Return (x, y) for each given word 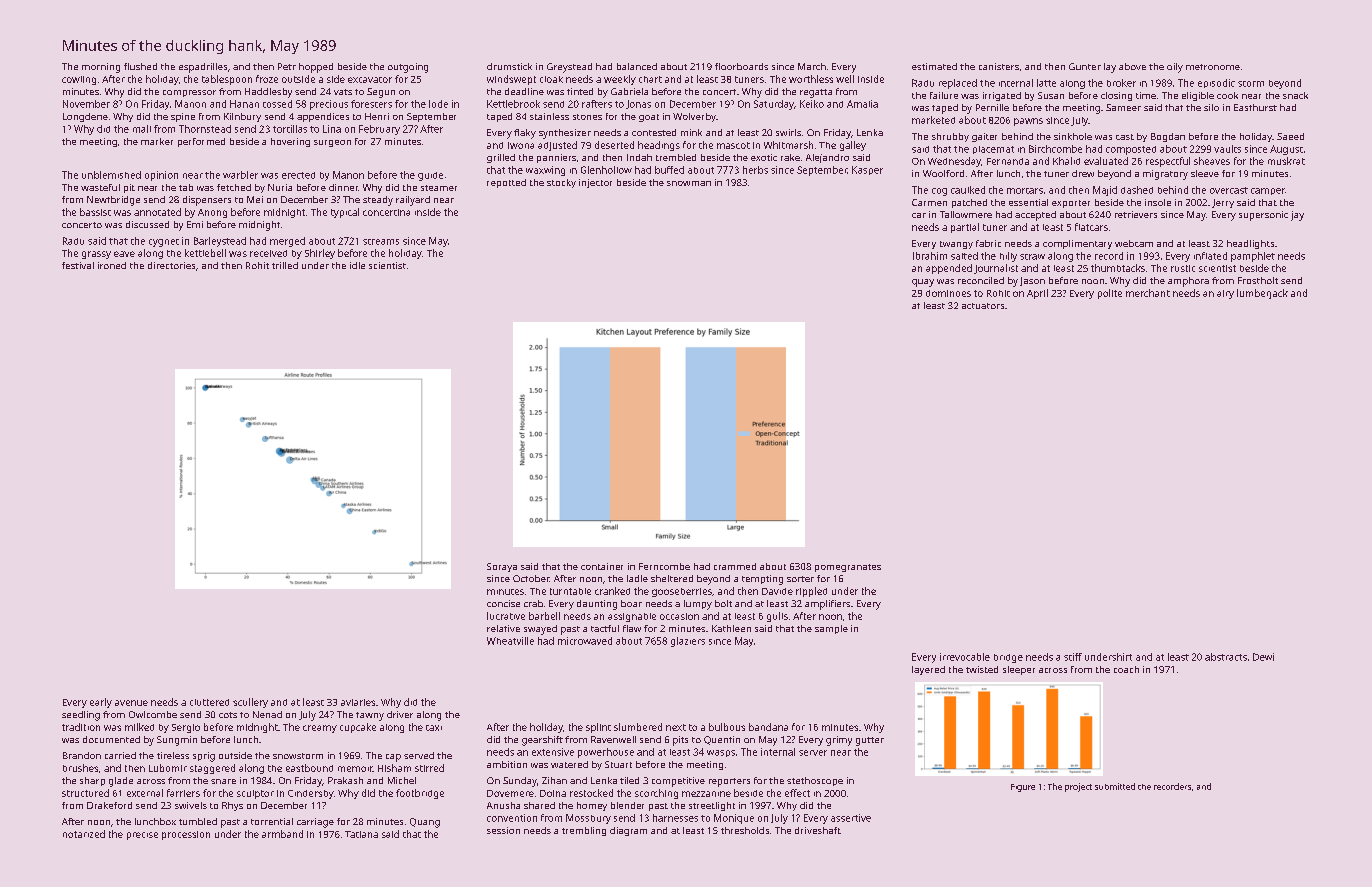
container (602, 566)
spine (183, 117)
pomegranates (848, 568)
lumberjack (1262, 294)
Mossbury (588, 819)
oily (1175, 68)
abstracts (1226, 657)
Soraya (502, 567)
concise (503, 603)
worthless (811, 79)
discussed (147, 224)
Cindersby (311, 794)
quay (923, 283)
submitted (1115, 786)
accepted (1035, 216)
